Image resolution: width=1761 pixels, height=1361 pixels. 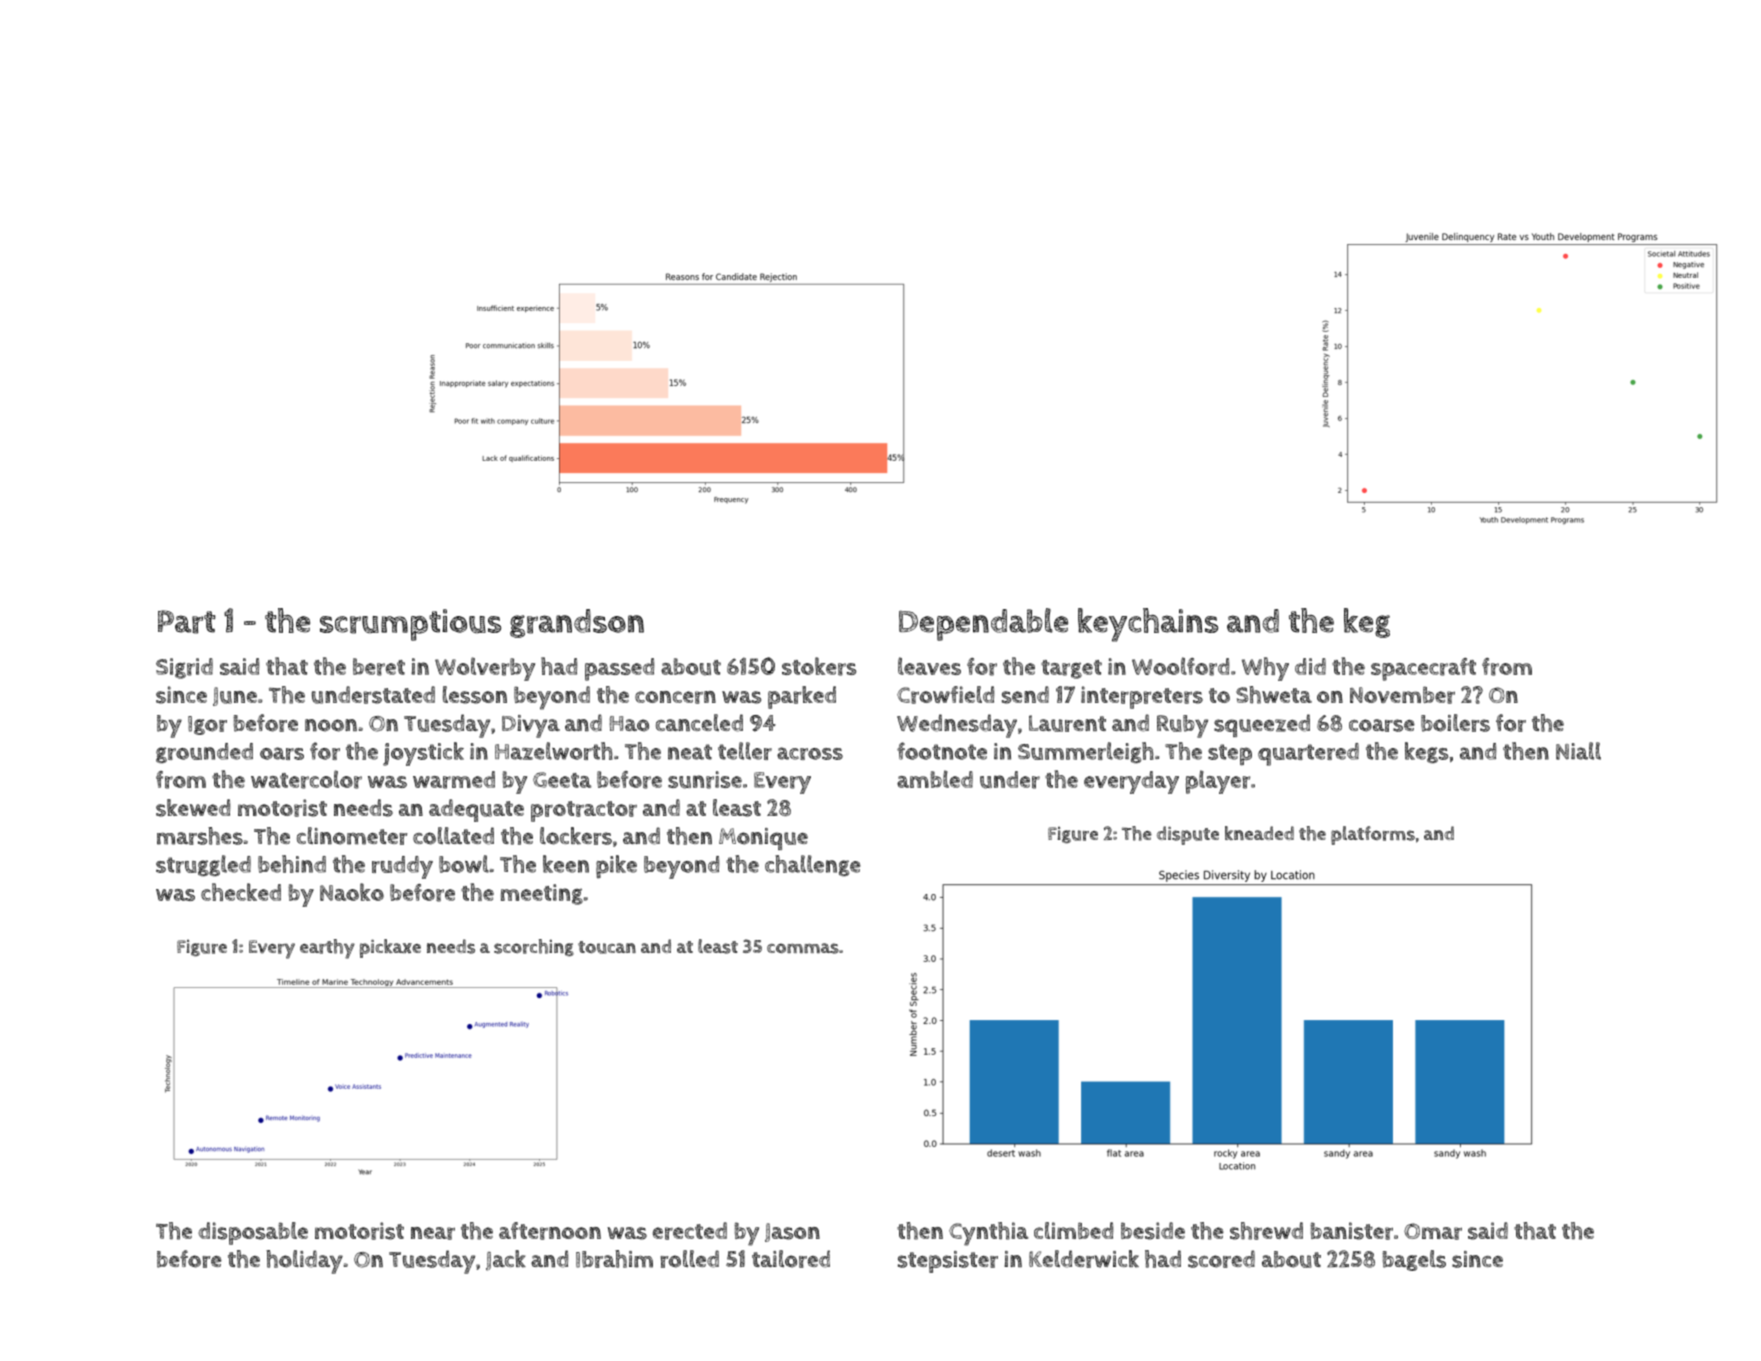 What do you see at coordinates (1259, 833) in the document?
I see `kneaded` at bounding box center [1259, 833].
